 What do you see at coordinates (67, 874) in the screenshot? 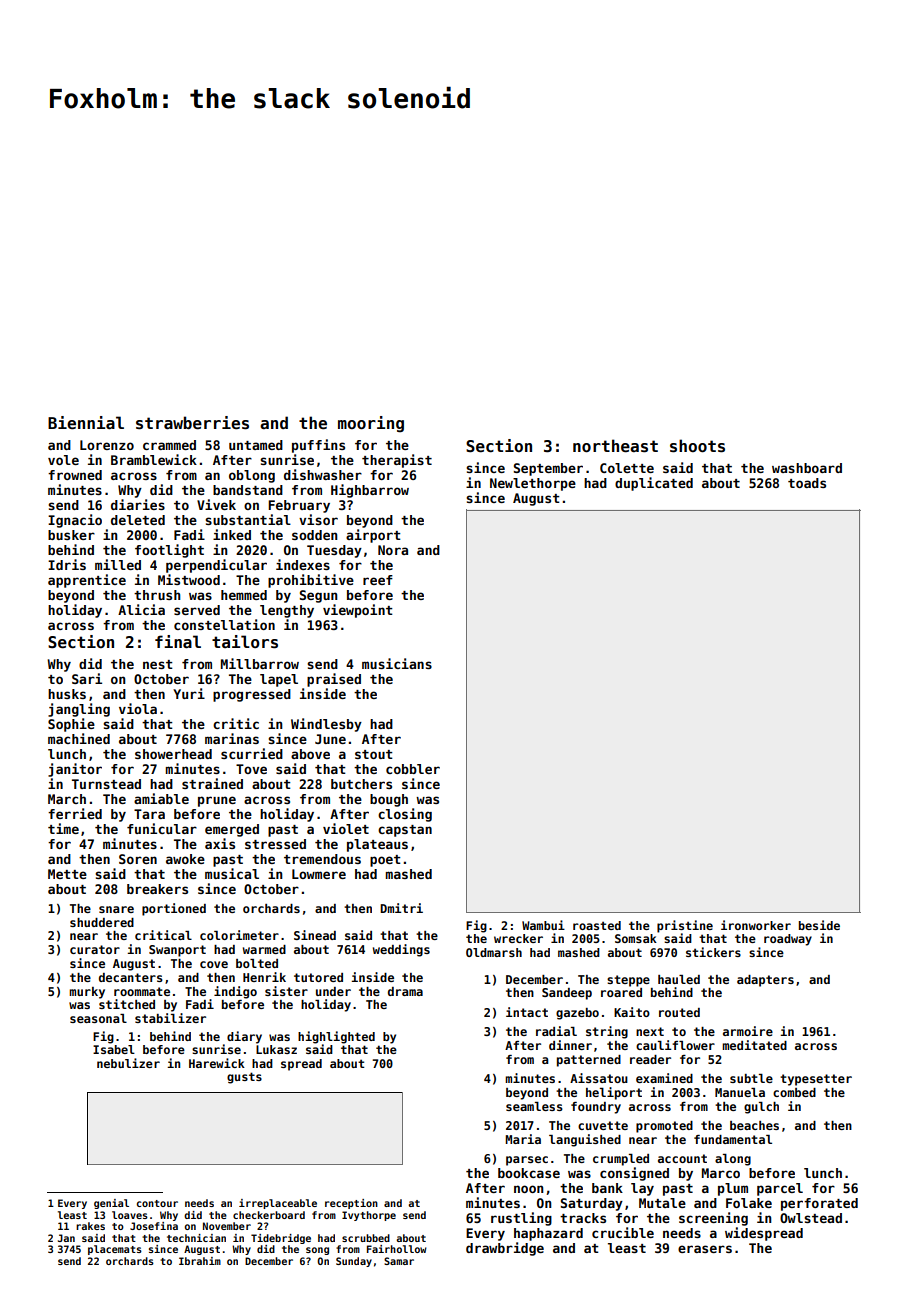
I see `Mette` at bounding box center [67, 874].
